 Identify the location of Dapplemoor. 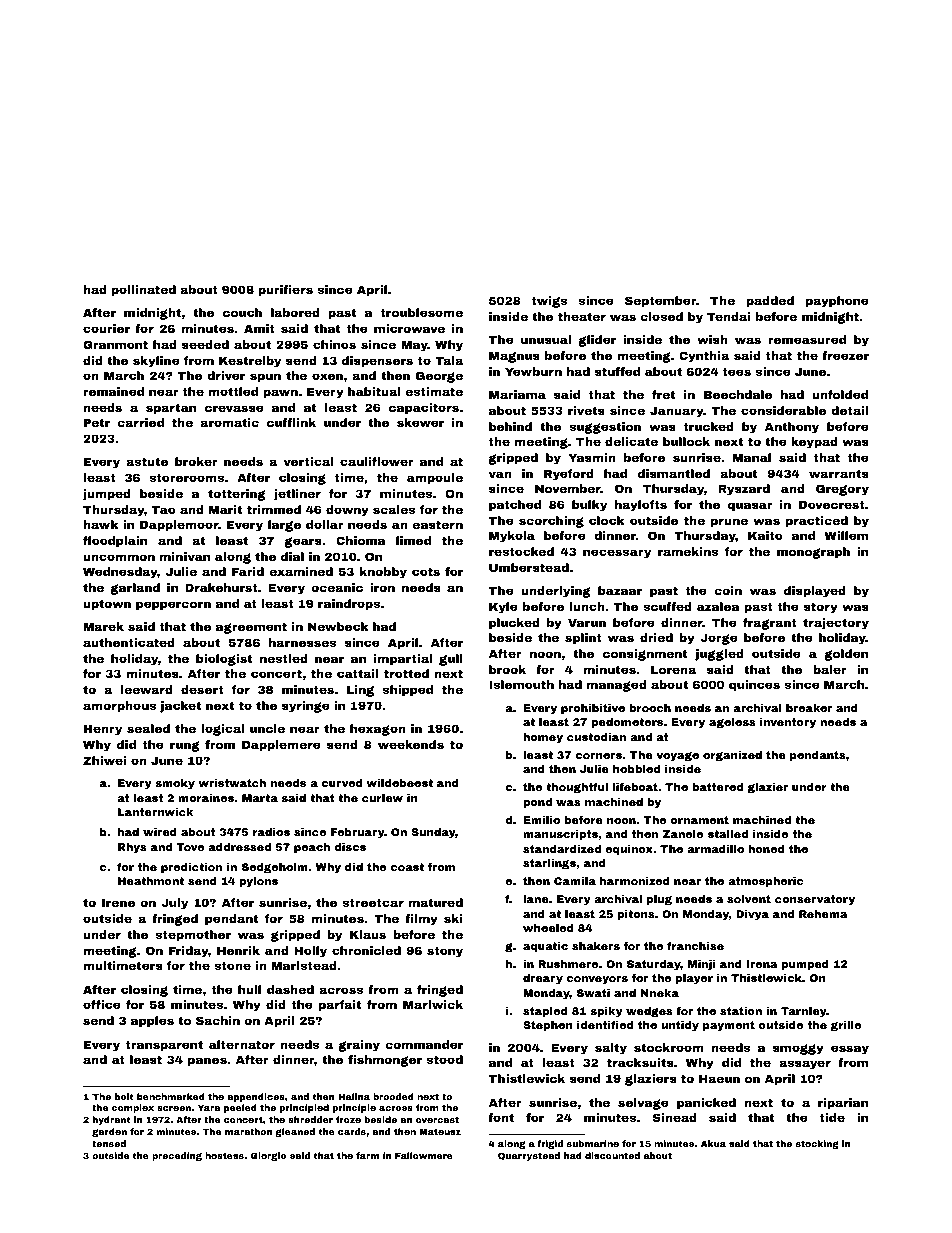
(179, 526).
